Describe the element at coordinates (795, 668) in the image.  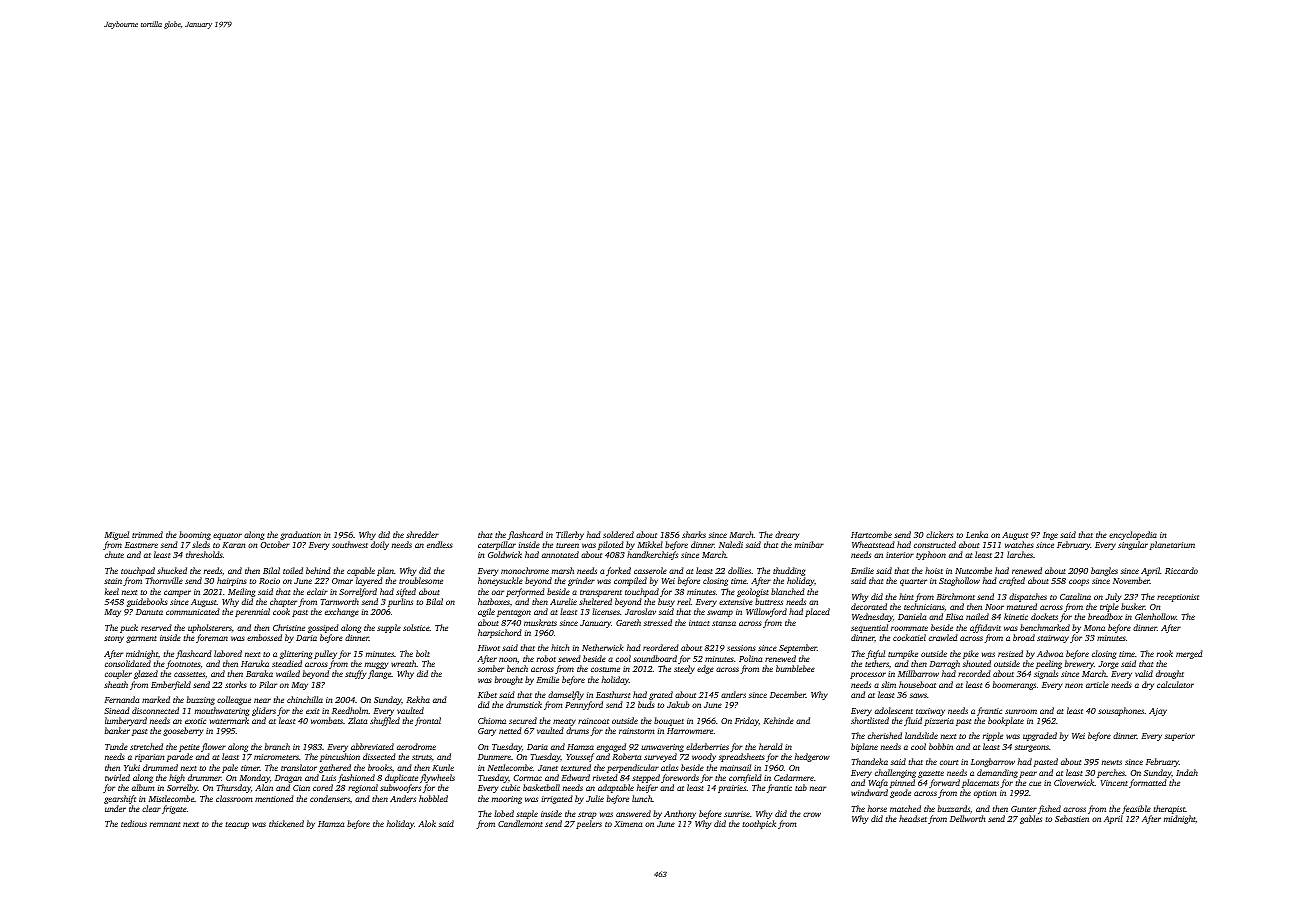
I see `bumblebee` at that location.
